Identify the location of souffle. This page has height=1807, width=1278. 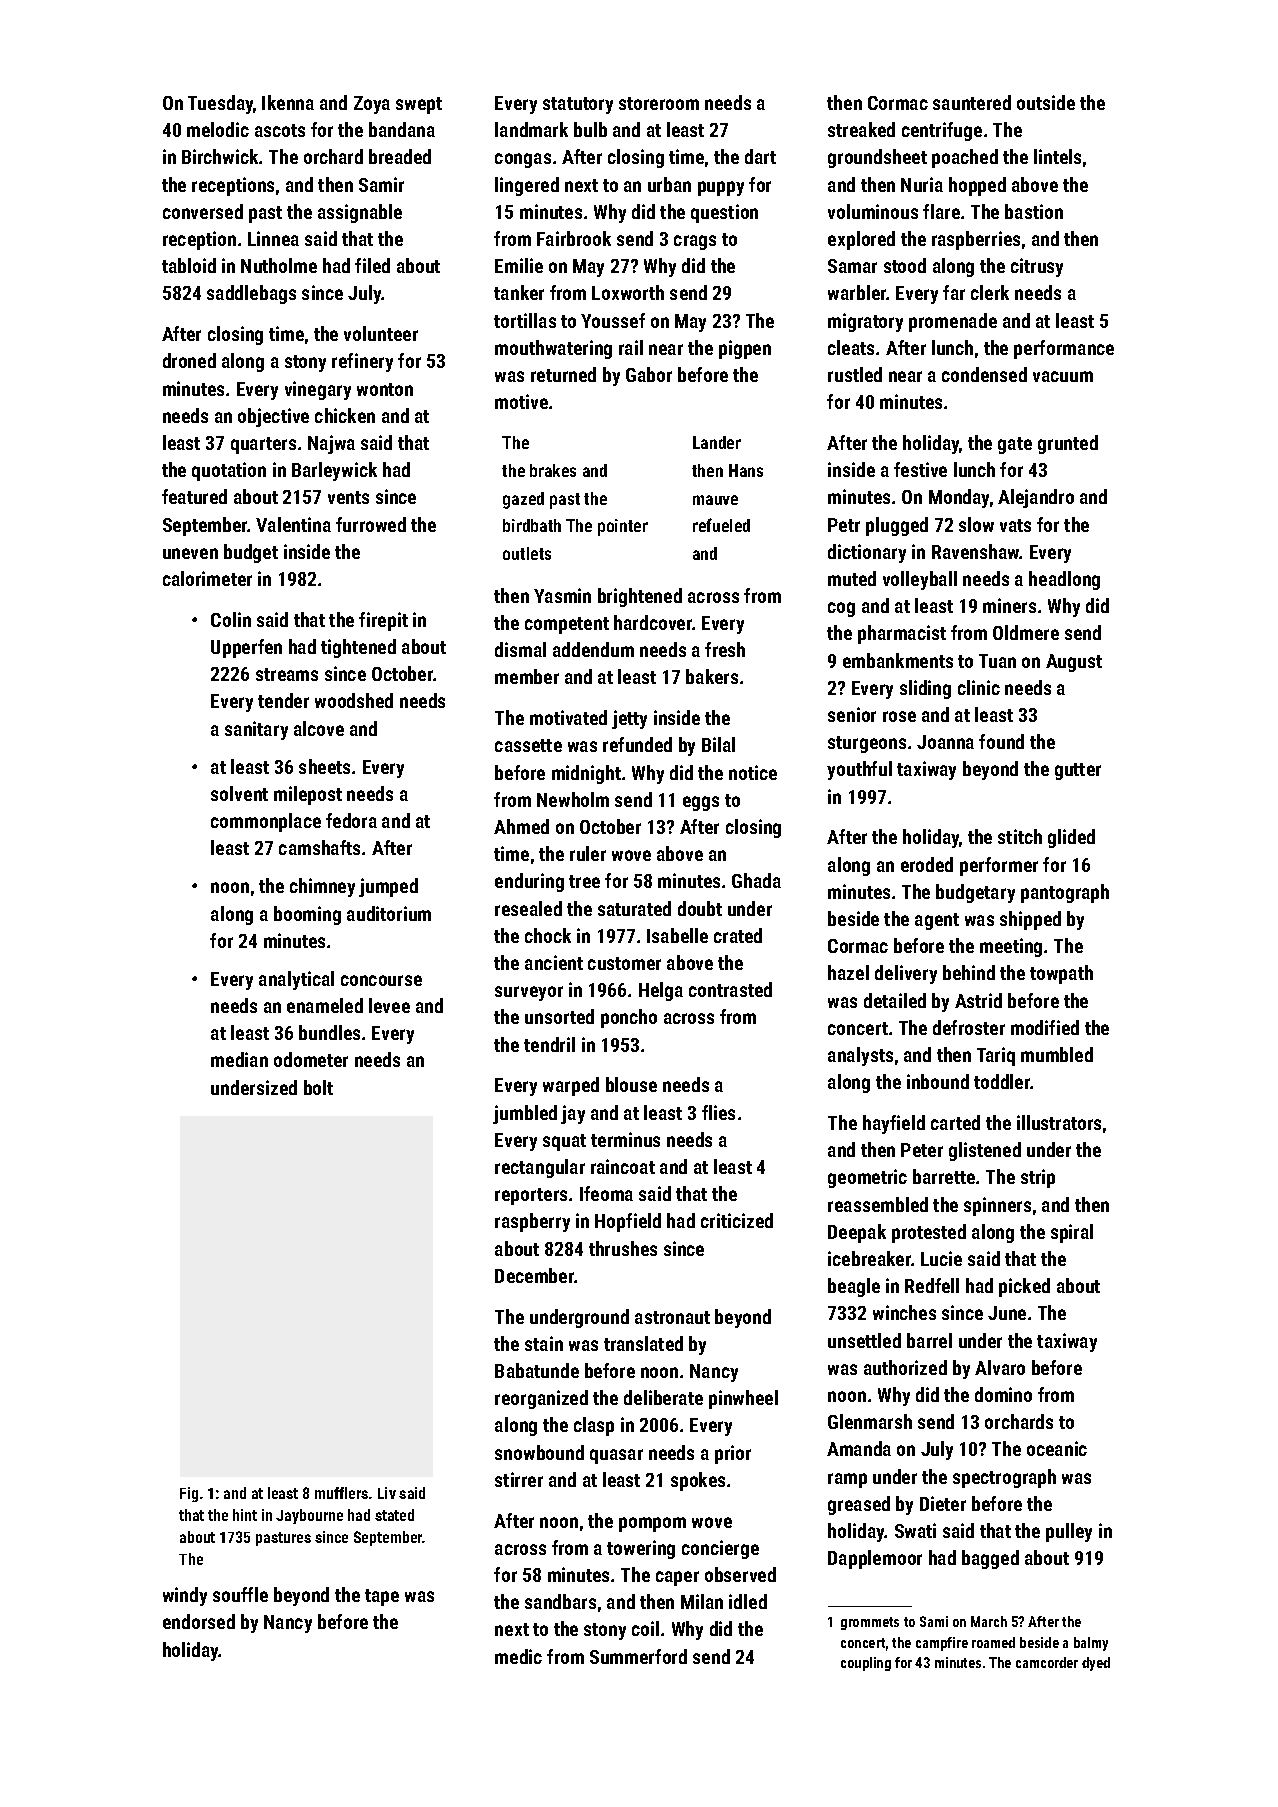
(240, 1594).
